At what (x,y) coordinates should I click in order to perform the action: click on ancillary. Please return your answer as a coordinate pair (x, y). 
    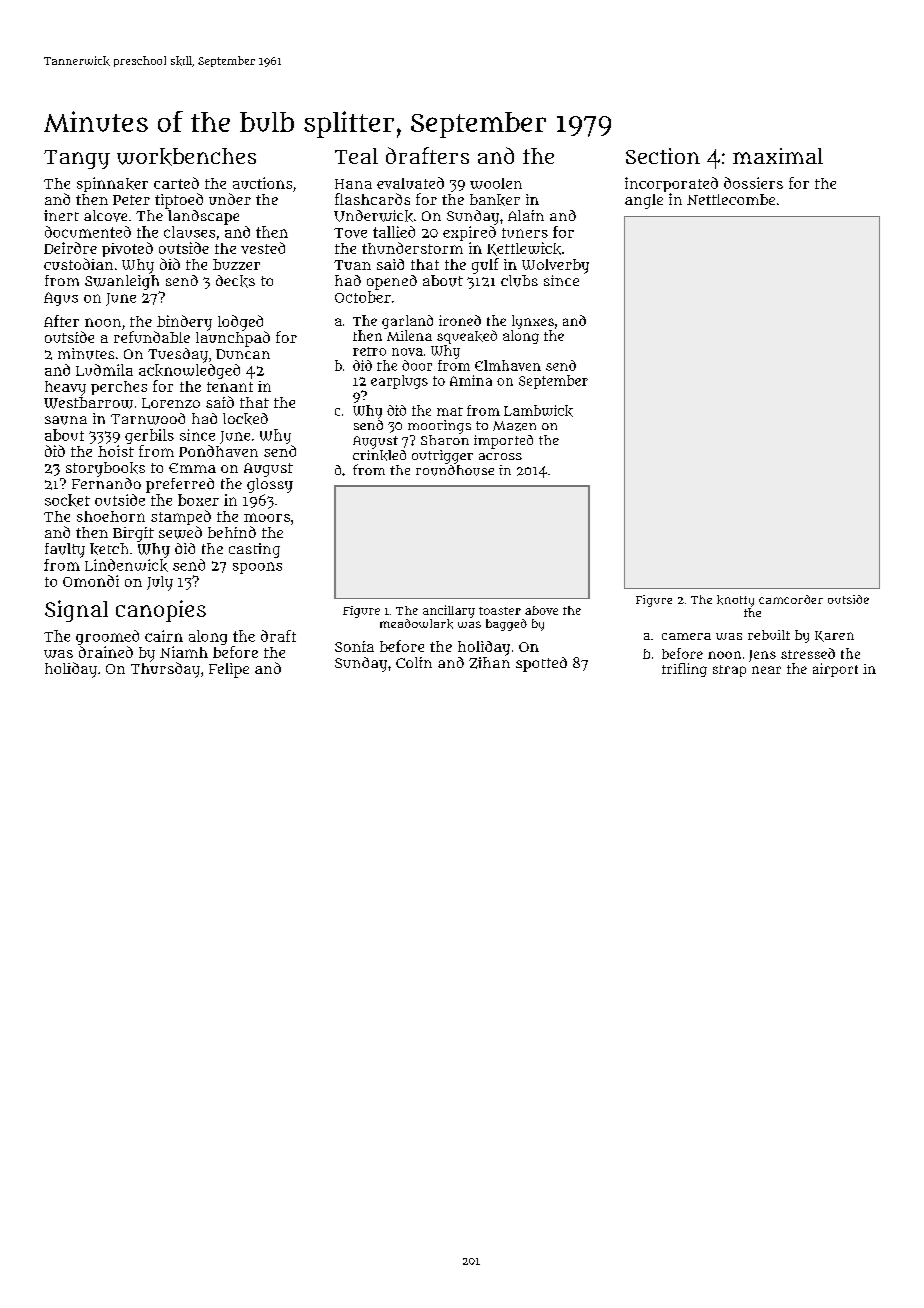
    Looking at the image, I should click on (449, 611).
